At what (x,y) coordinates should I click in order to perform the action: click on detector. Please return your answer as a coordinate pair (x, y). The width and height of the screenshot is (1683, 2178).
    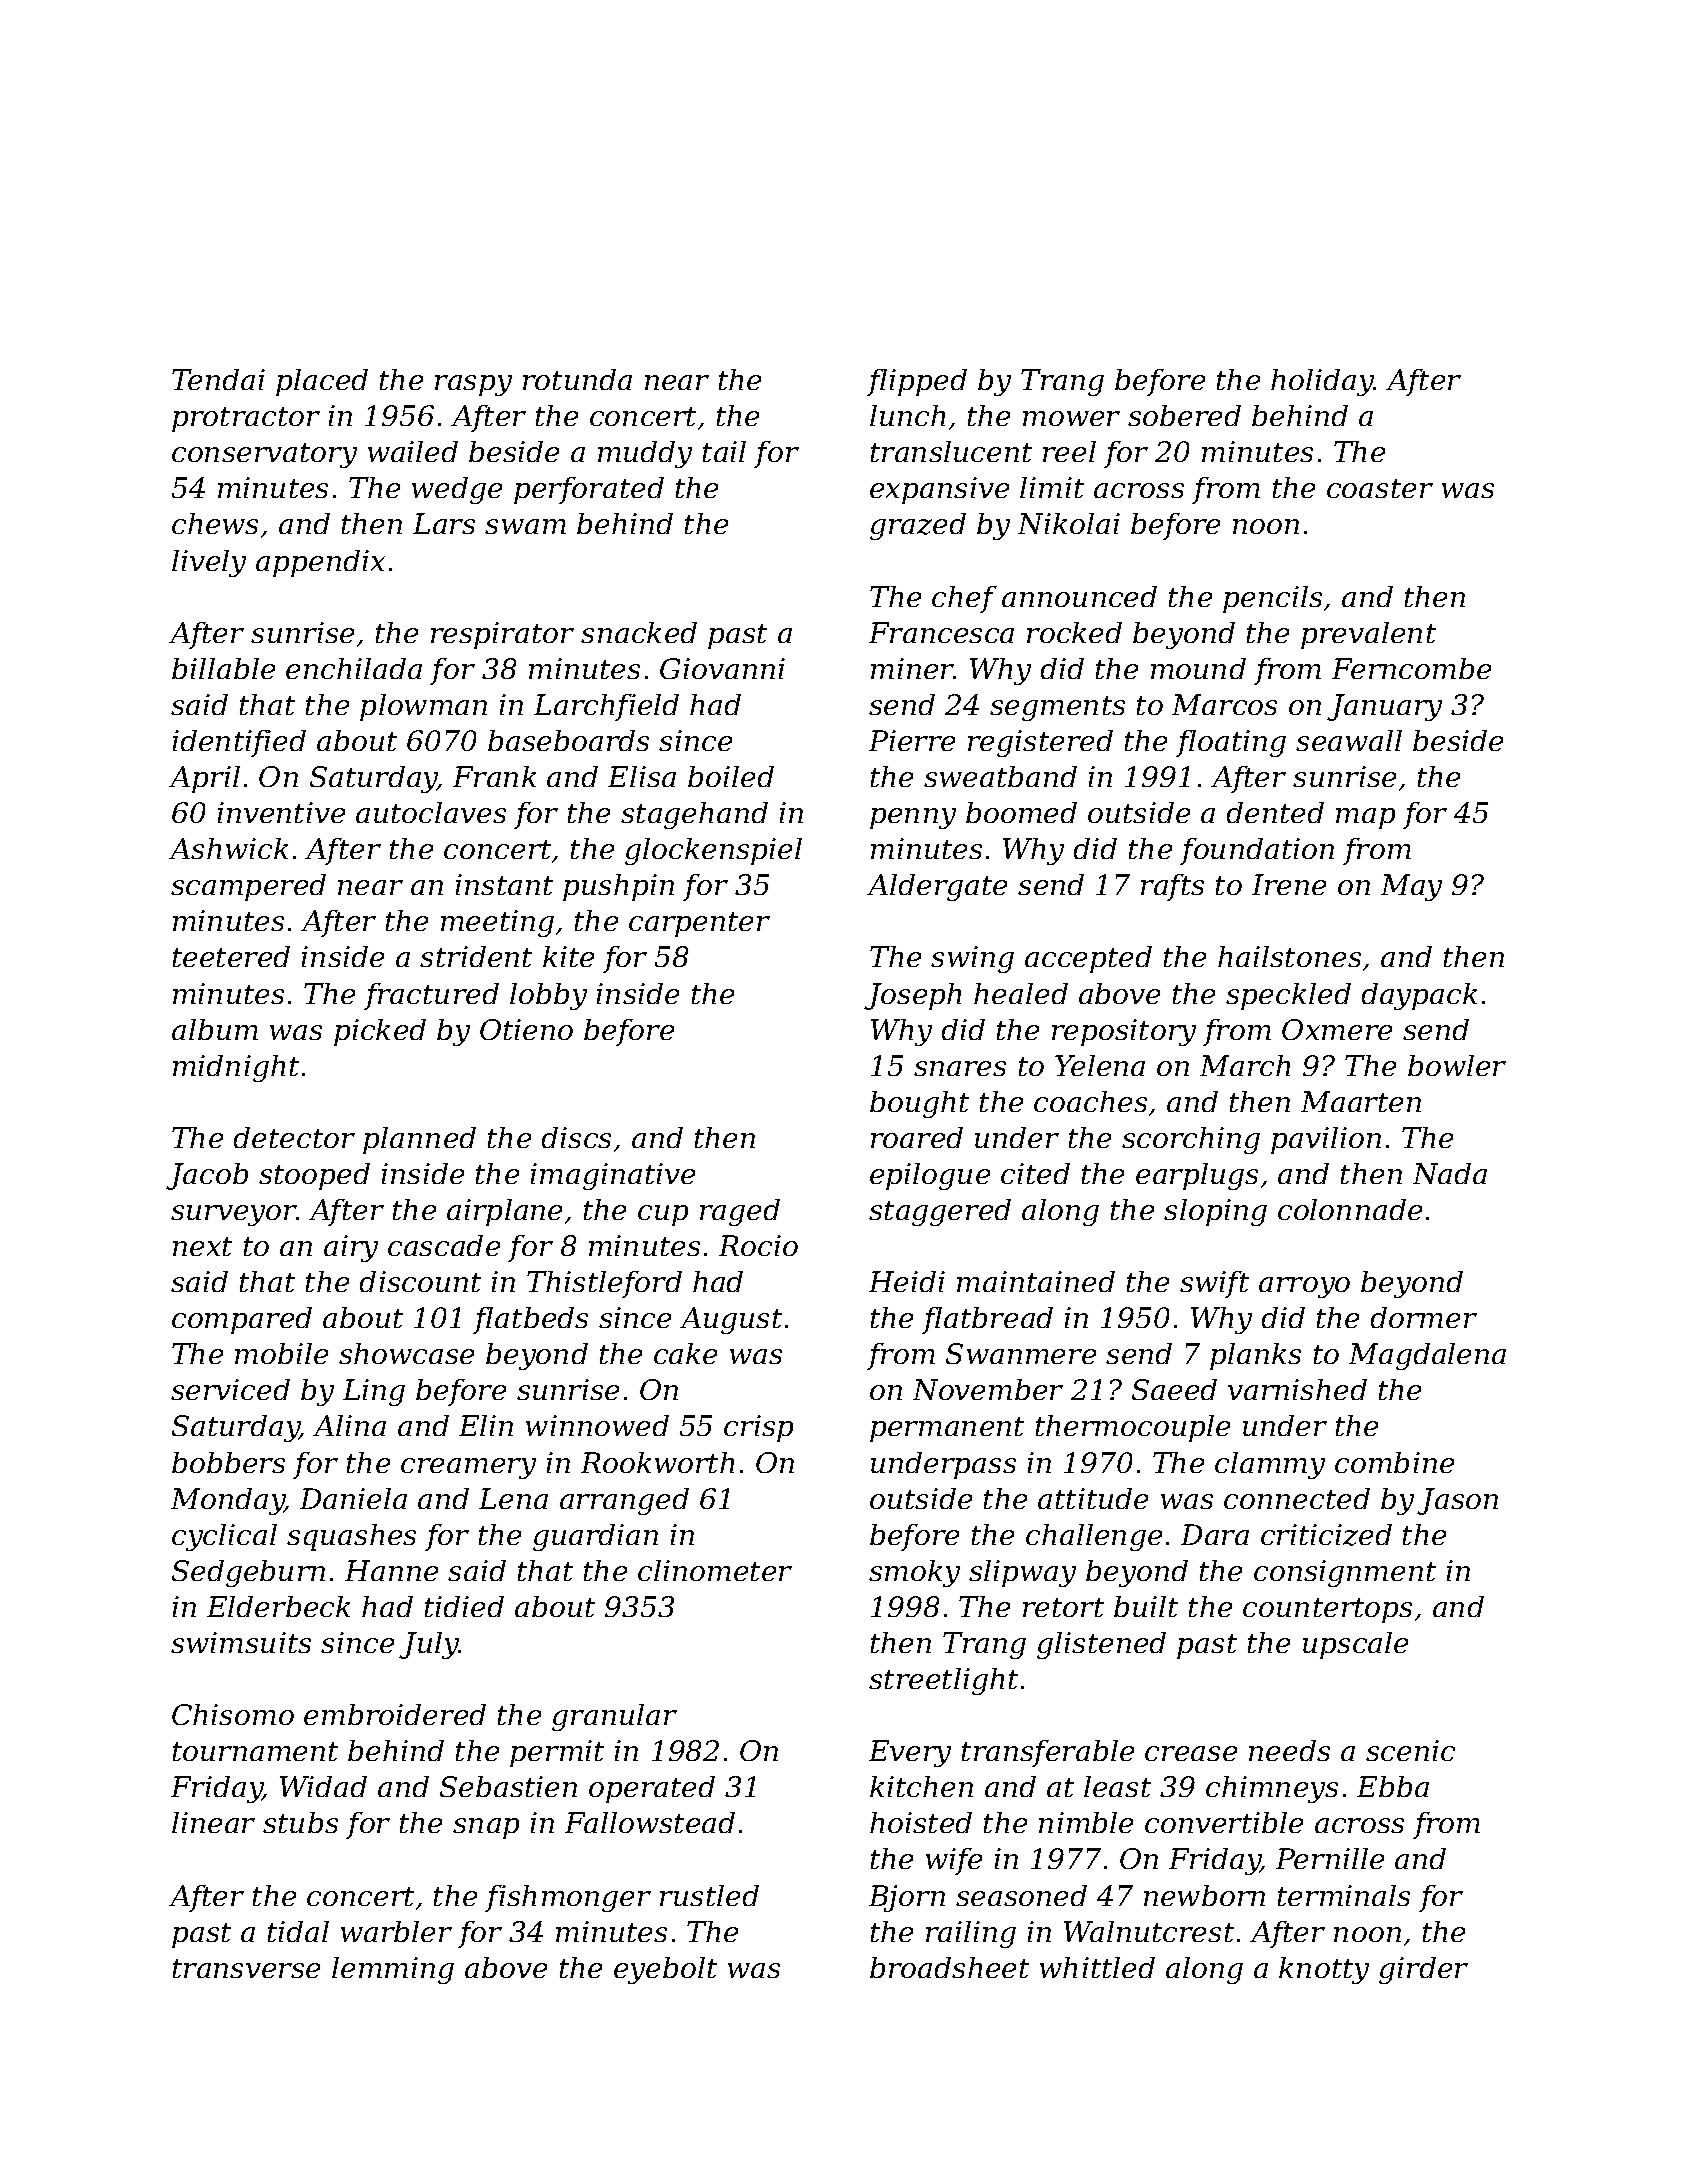
    Looking at the image, I should click on (294, 1137).
